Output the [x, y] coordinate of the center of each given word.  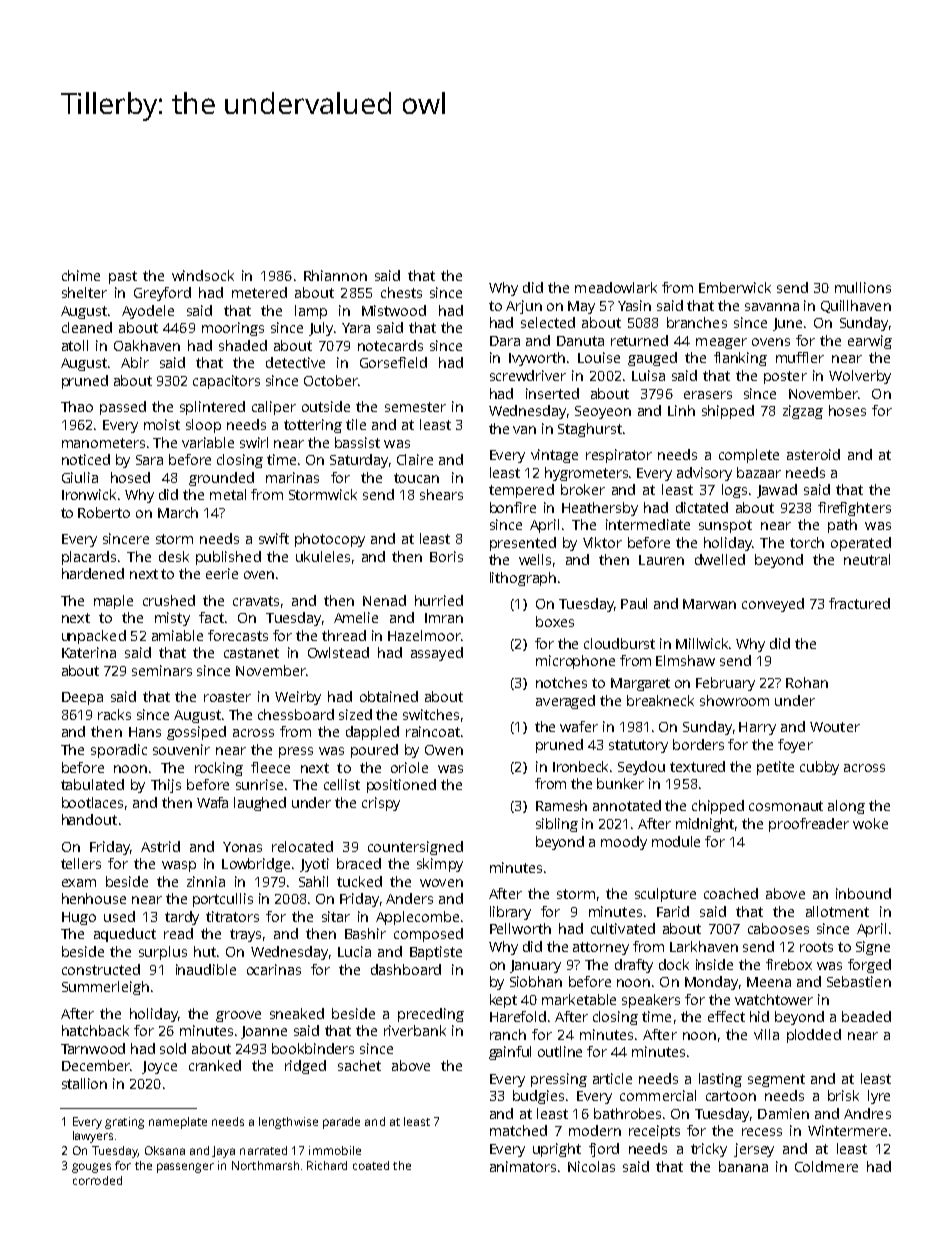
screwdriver [528, 375]
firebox [789, 964]
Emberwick [735, 287]
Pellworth [520, 928]
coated [371, 1165]
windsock [203, 275]
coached [731, 893]
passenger [185, 1168]
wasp [179, 866]
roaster [227, 697]
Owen [444, 750]
